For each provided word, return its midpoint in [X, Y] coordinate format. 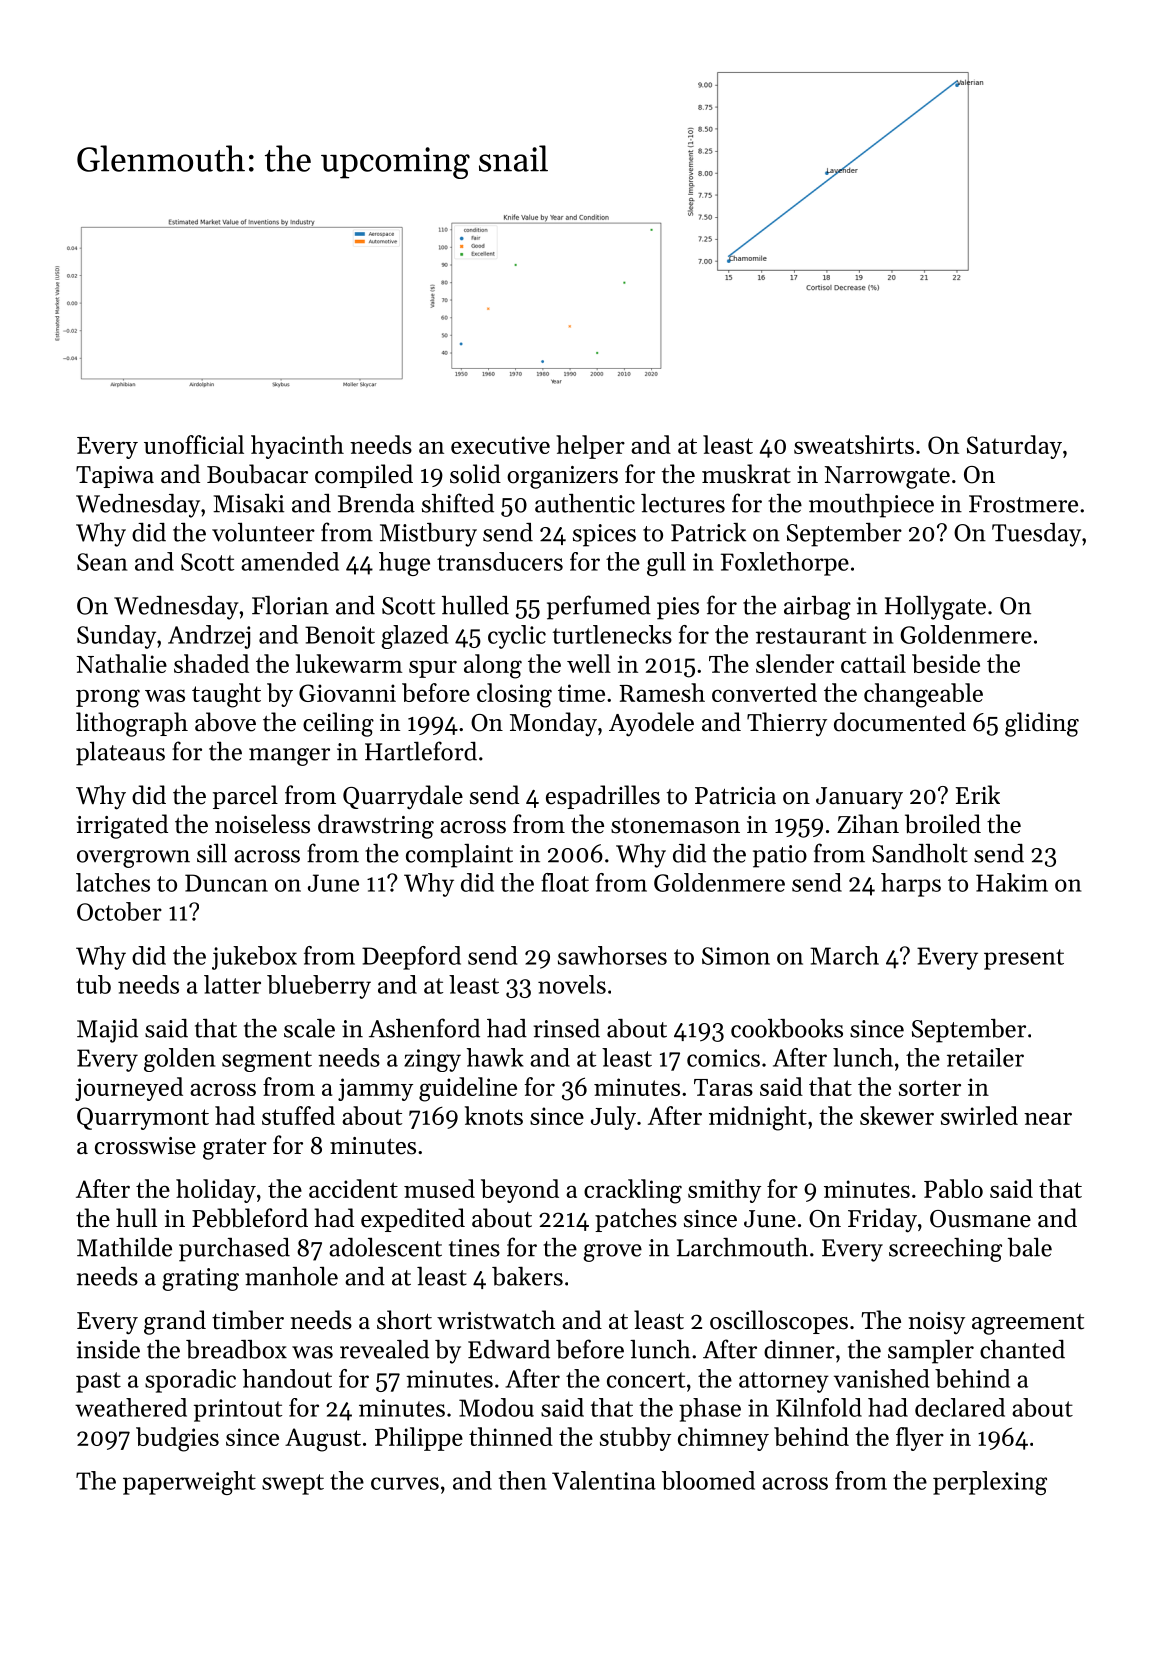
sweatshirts [854, 444]
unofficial [194, 444]
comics [723, 1058]
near [1048, 1118]
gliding [1042, 724]
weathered [131, 1407]
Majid [107, 1031]
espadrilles [603, 797]
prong [108, 698]
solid [475, 474]
